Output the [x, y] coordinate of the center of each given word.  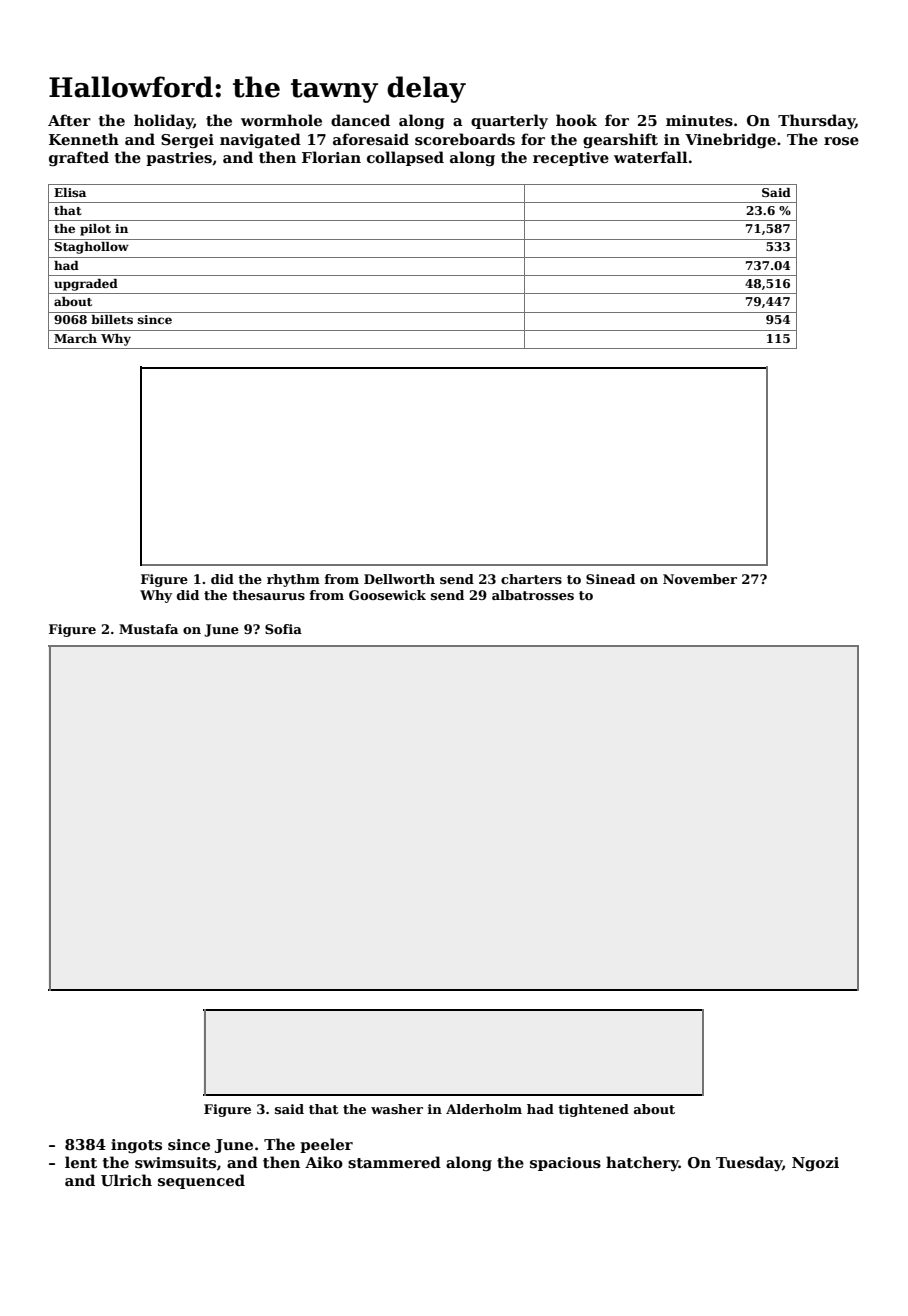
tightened [593, 1110]
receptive [571, 159]
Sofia [283, 629]
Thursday [816, 121]
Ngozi [815, 1164]
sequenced [201, 1181]
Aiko [324, 1162]
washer [397, 1109]
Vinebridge [730, 140]
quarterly [509, 121]
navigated [260, 140]
